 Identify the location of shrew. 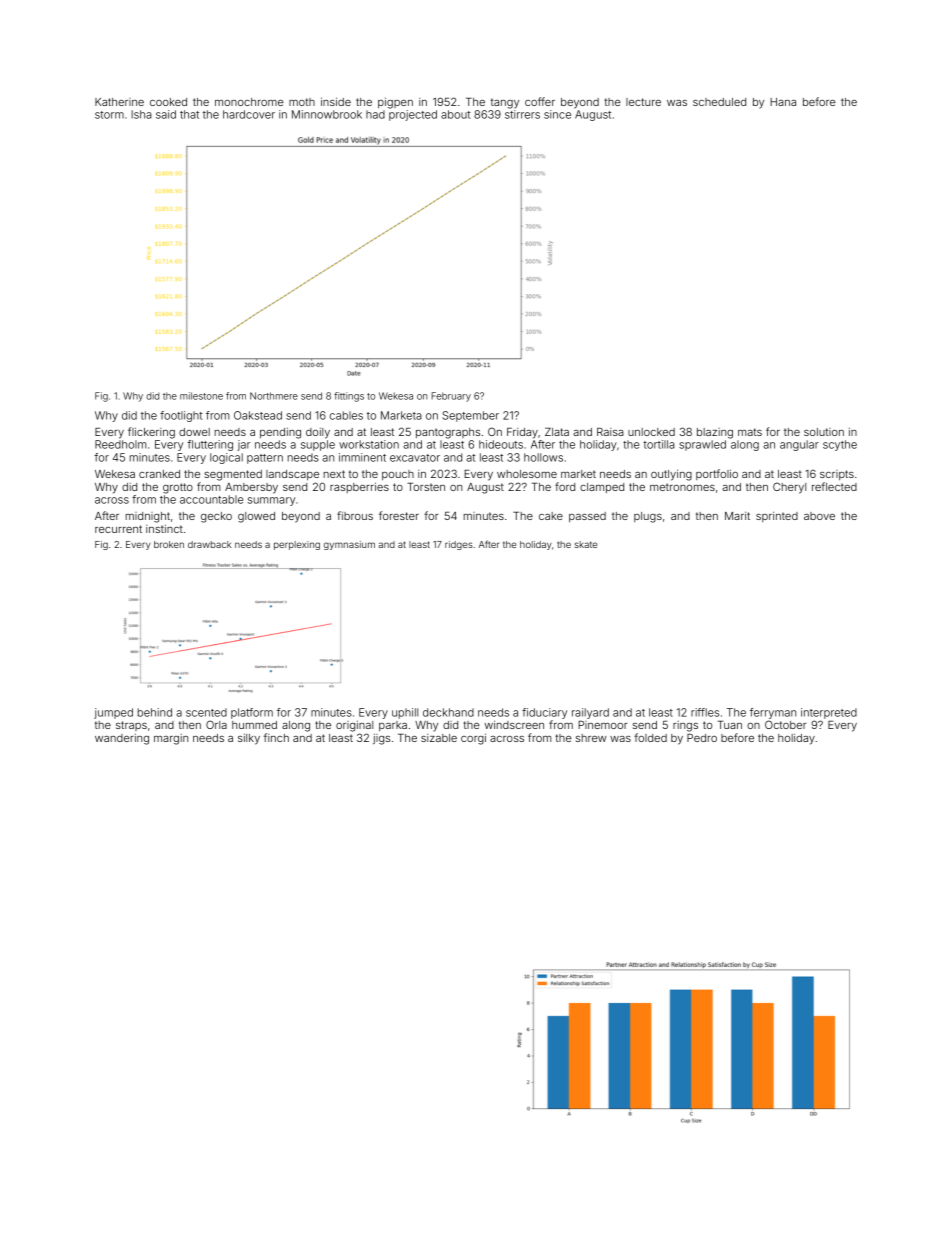
(591, 738).
